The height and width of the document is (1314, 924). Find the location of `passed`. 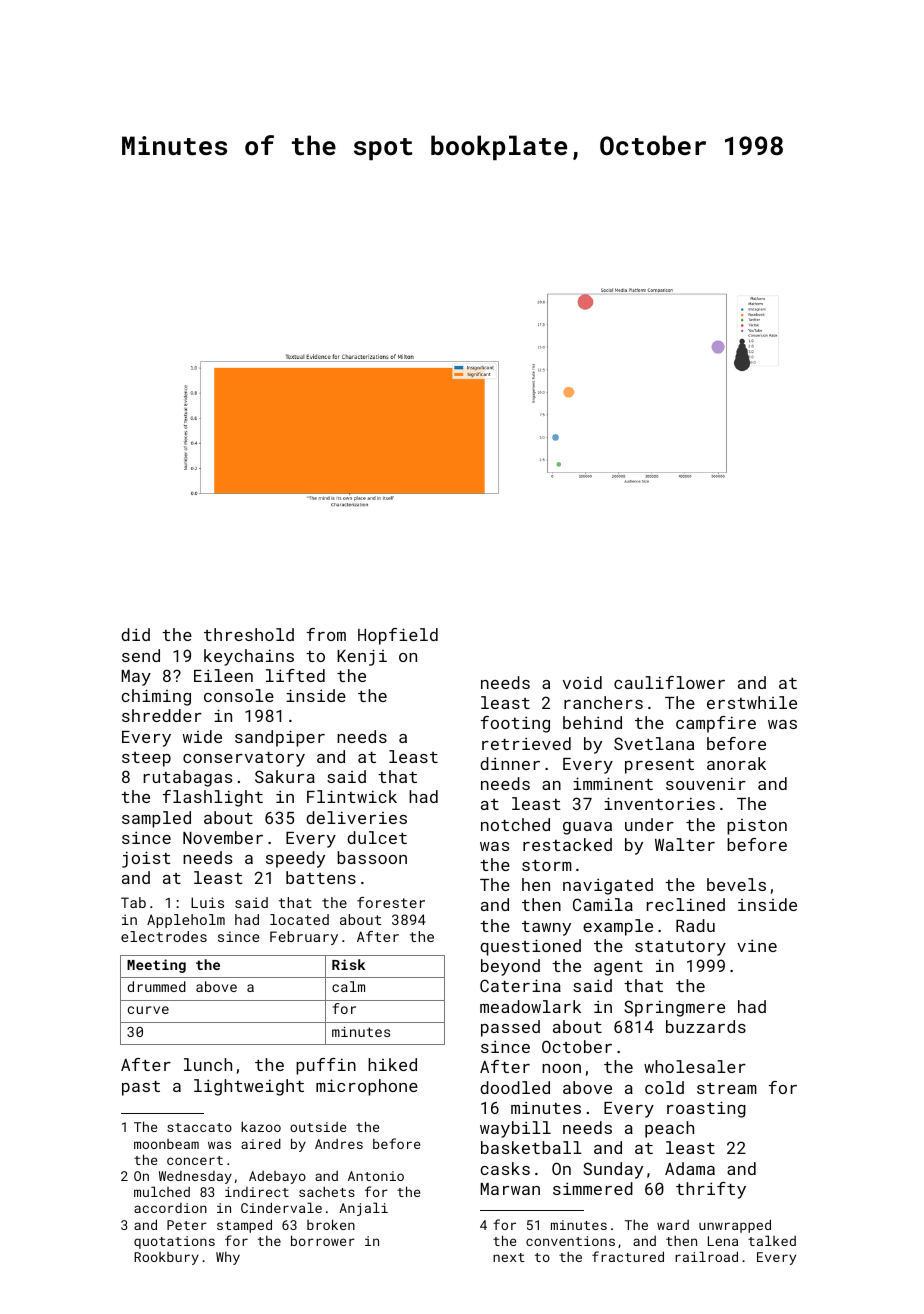

passed is located at coordinates (510, 1028).
